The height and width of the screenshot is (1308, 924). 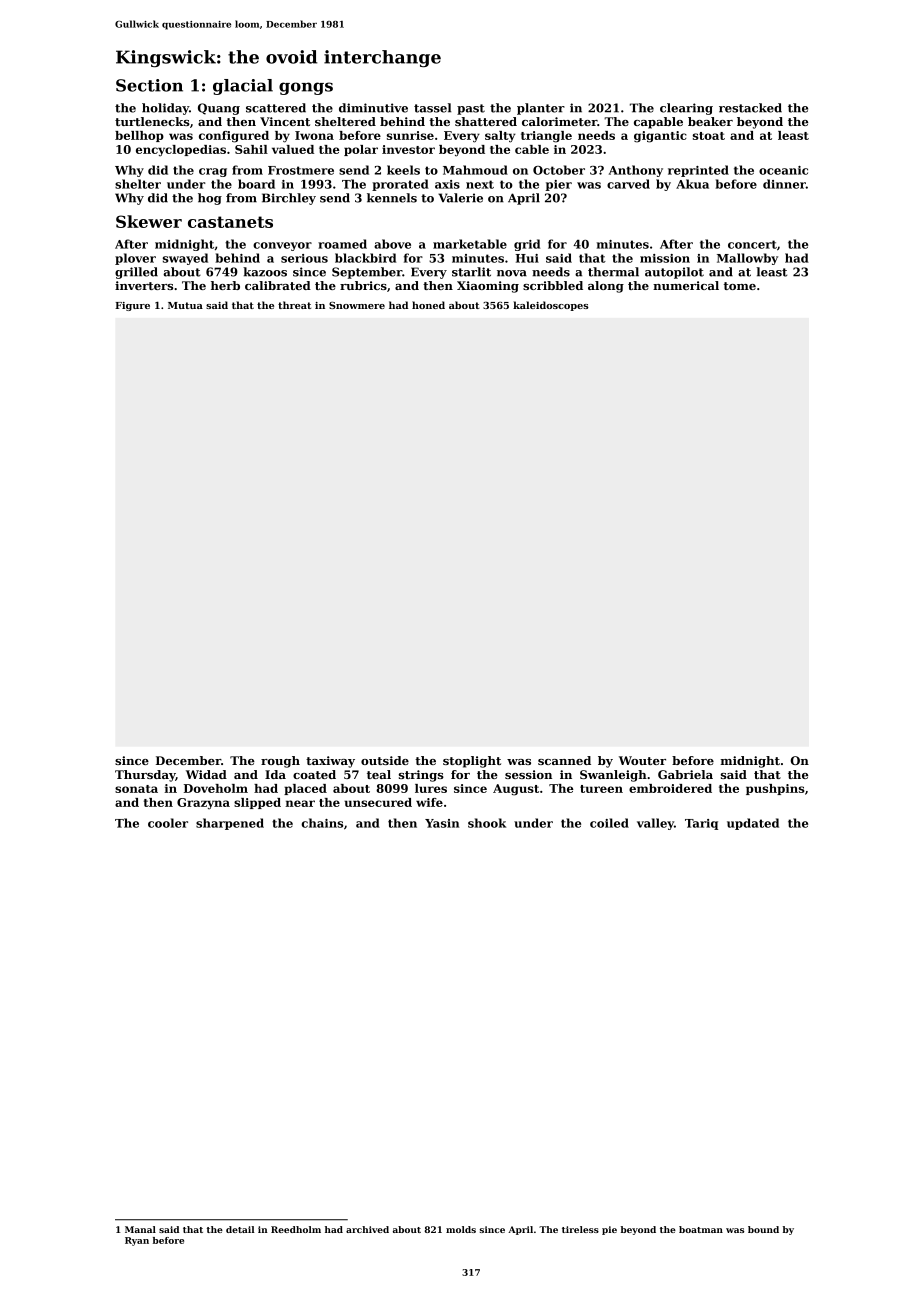 I want to click on rough, so click(x=280, y=762).
